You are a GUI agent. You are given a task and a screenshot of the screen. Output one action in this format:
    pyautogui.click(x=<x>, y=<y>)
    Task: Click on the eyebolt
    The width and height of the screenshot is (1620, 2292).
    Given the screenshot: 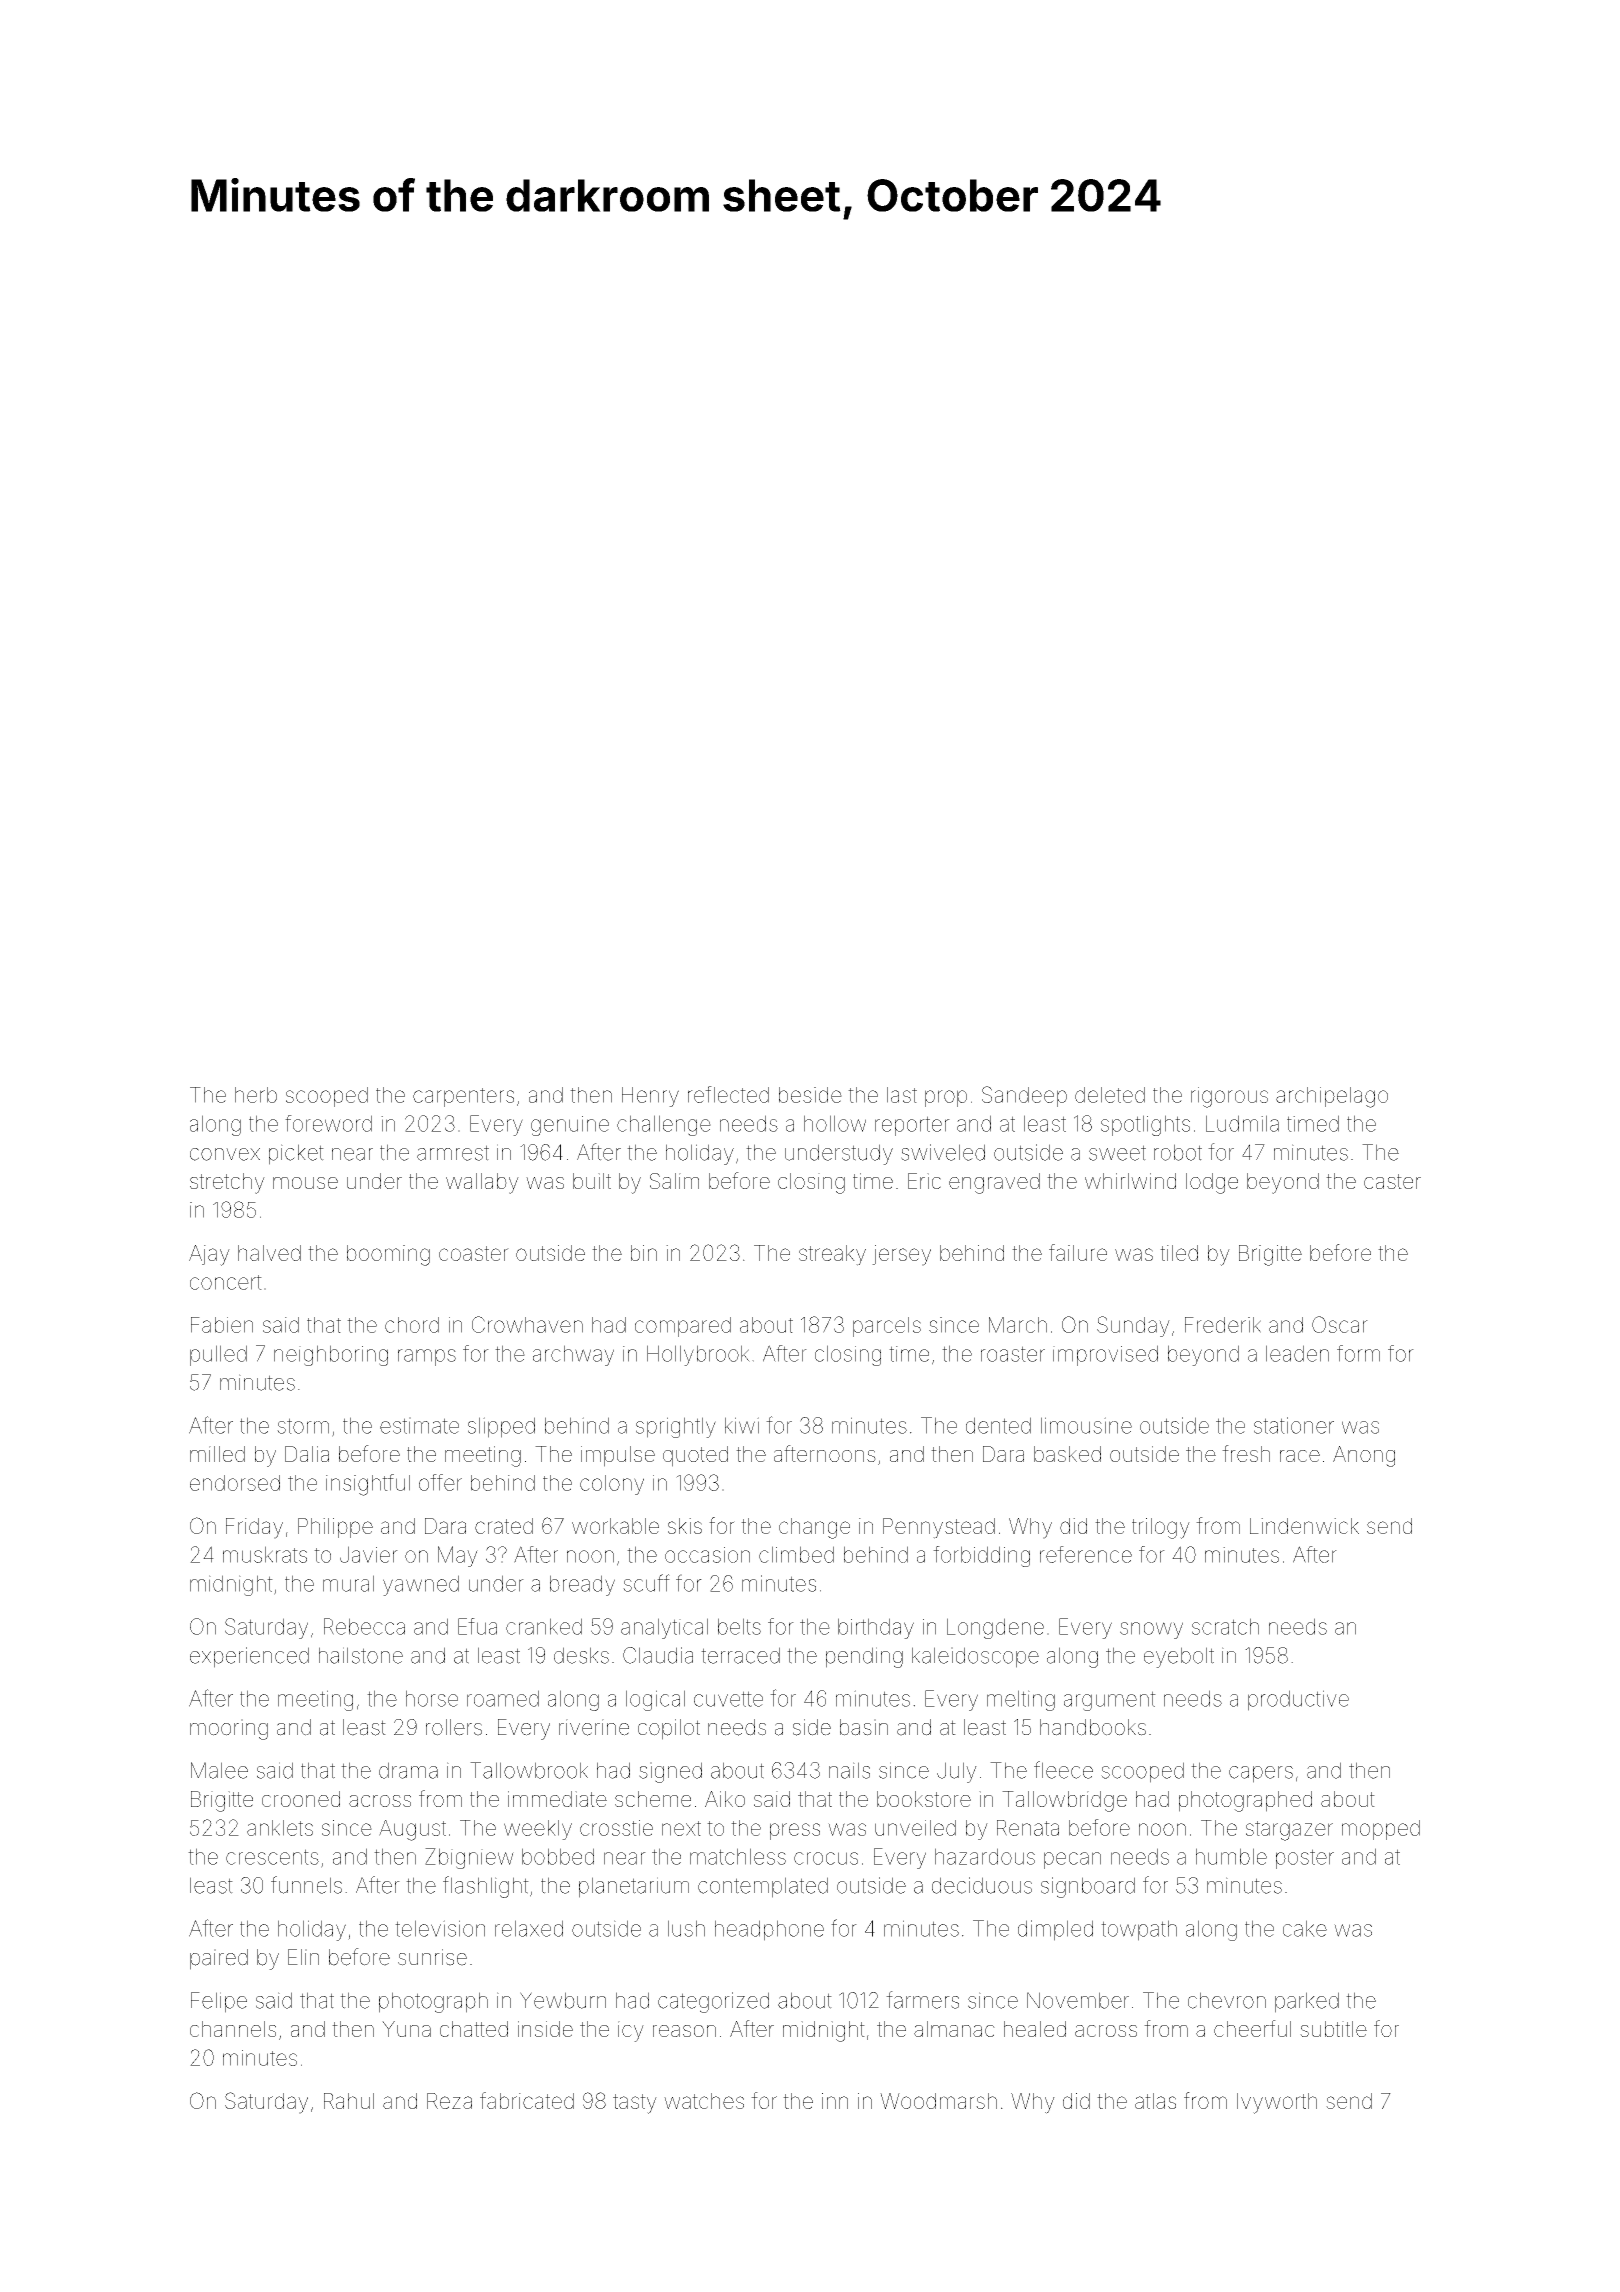 What is the action you would take?
    pyautogui.click(x=1179, y=1657)
